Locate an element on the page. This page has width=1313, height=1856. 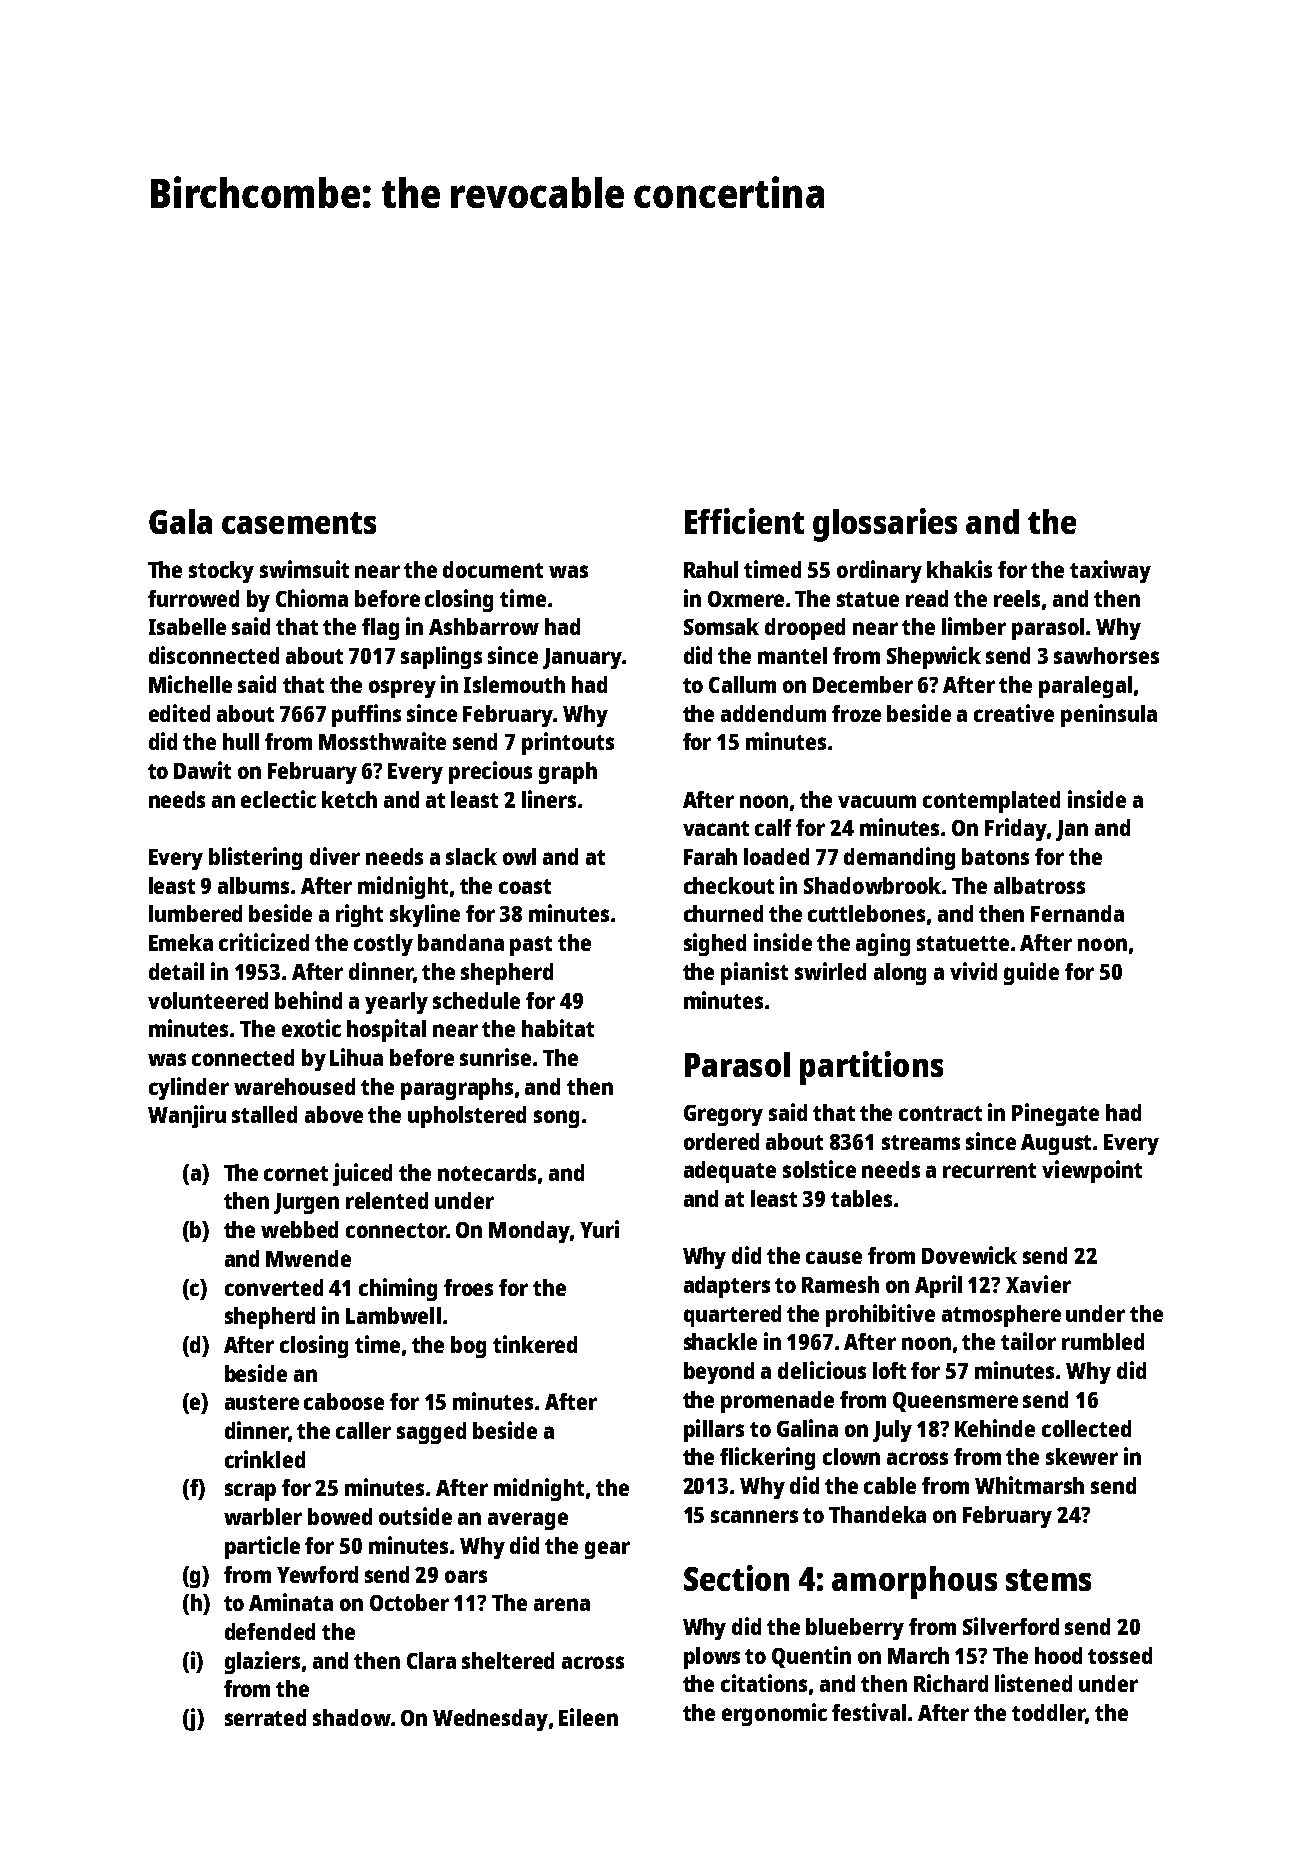
bowed is located at coordinates (340, 1516).
